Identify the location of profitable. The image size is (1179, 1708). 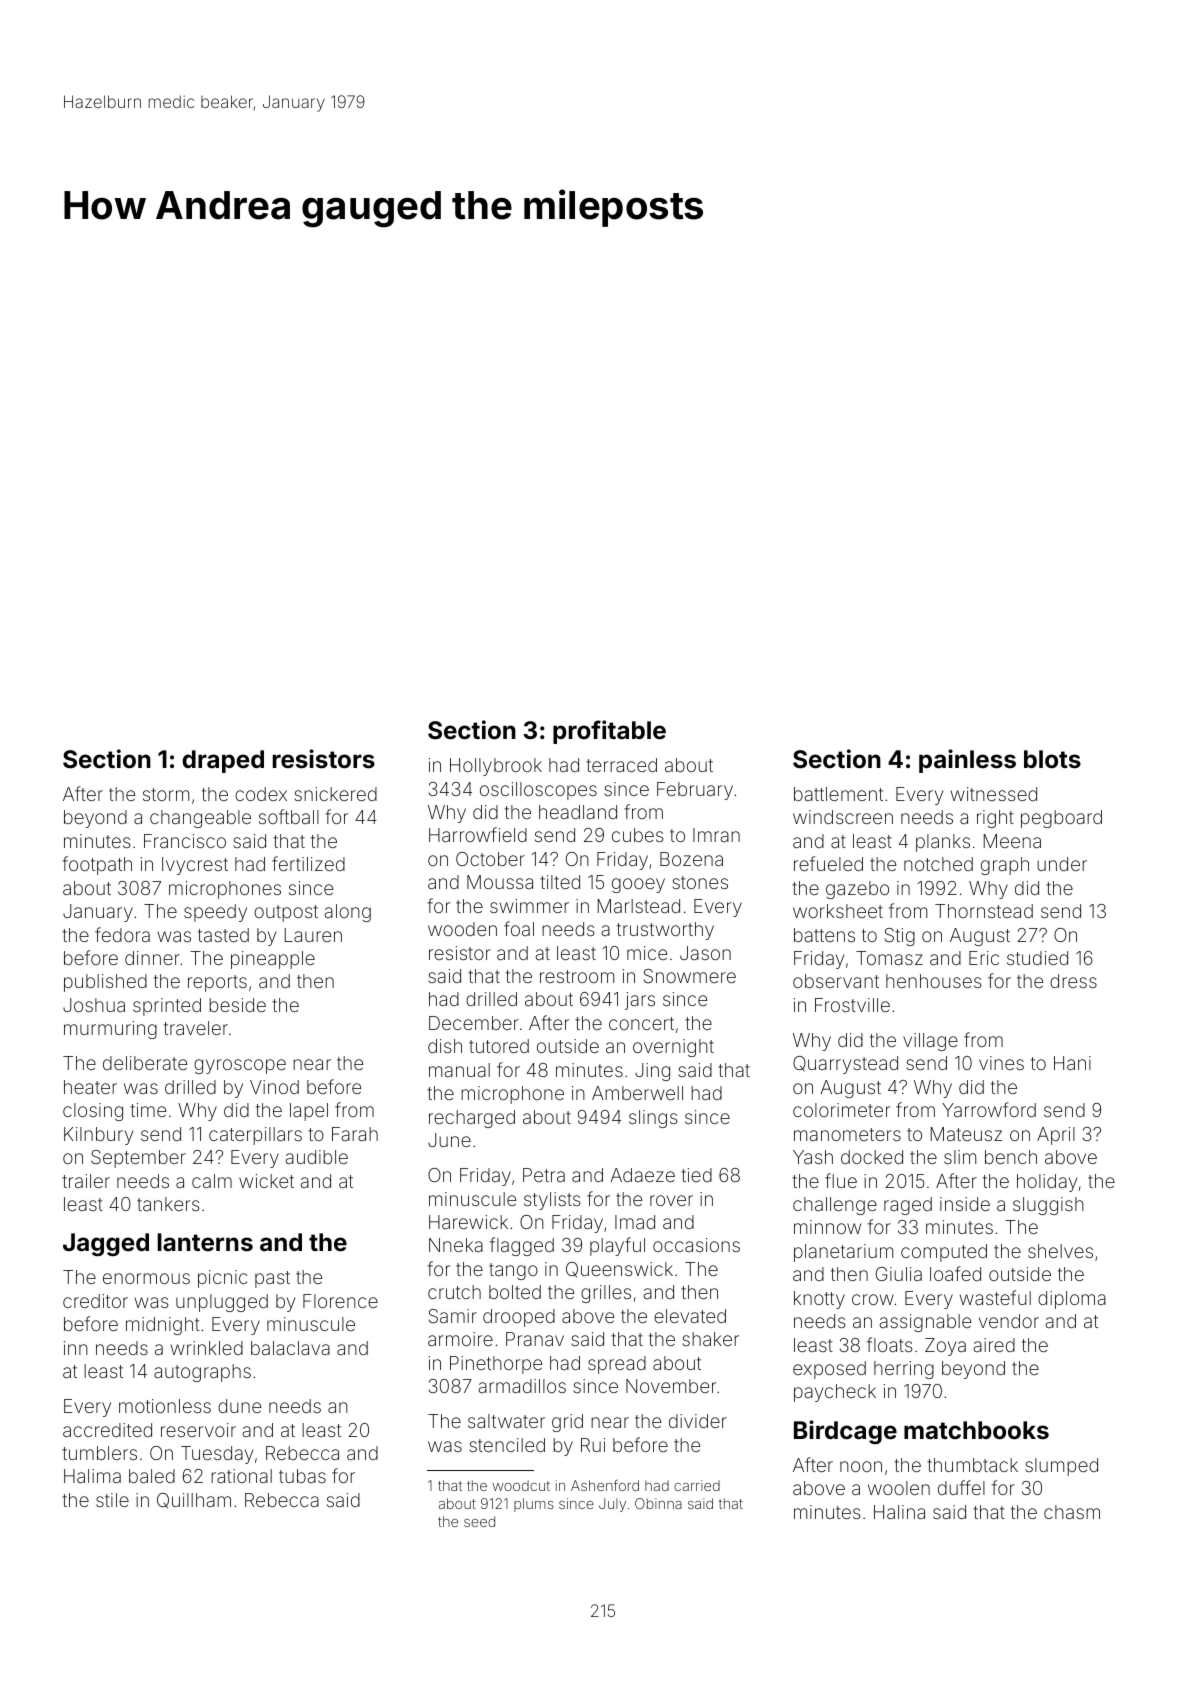
(609, 732).
